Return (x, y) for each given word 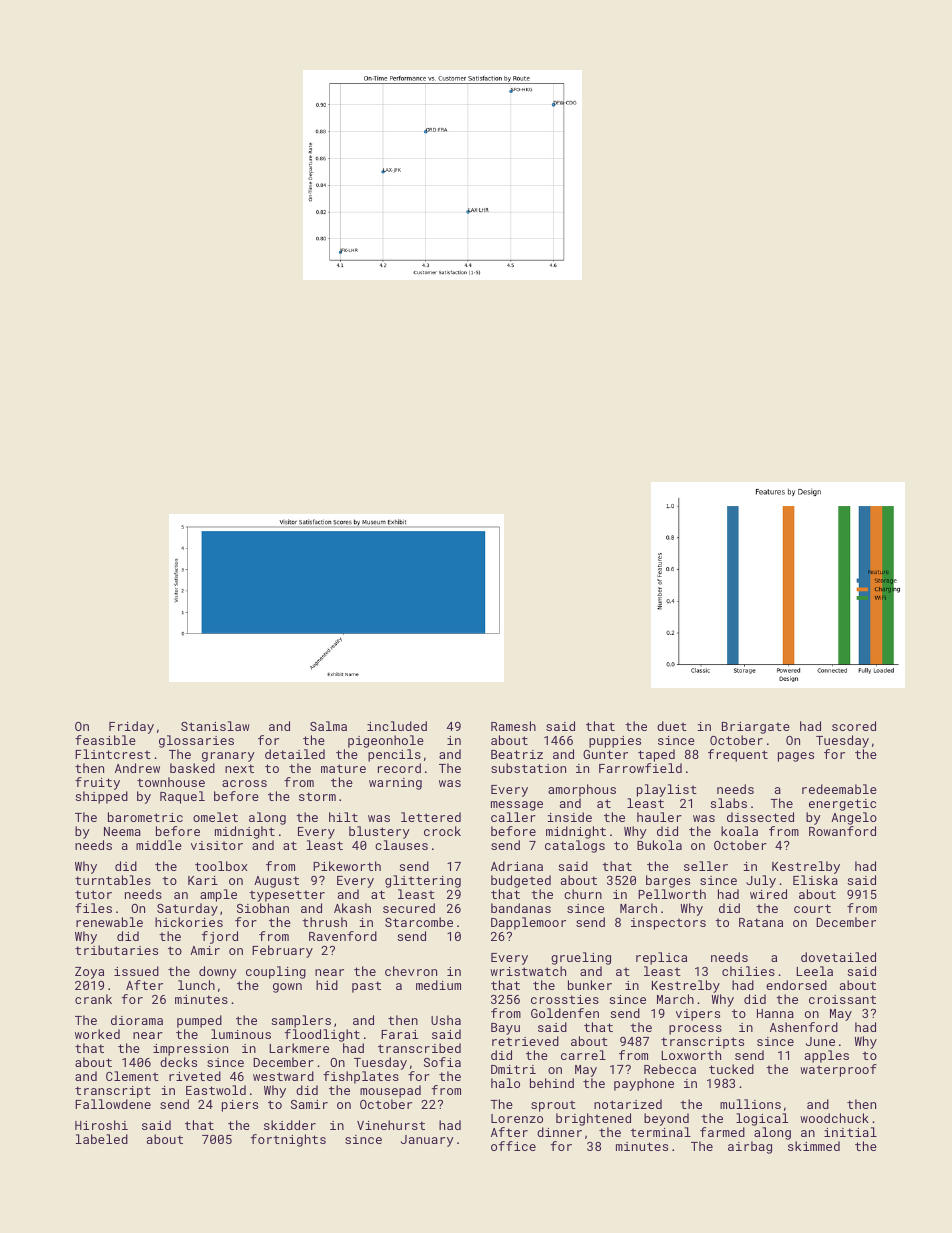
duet (672, 726)
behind (552, 1083)
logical (762, 1119)
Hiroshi (101, 1125)
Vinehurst (391, 1125)
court (812, 908)
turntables (113, 880)
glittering (423, 881)
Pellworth (672, 894)
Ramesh (513, 726)
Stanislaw (215, 726)
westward (283, 1076)
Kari (203, 880)
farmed (722, 1132)
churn (583, 894)
